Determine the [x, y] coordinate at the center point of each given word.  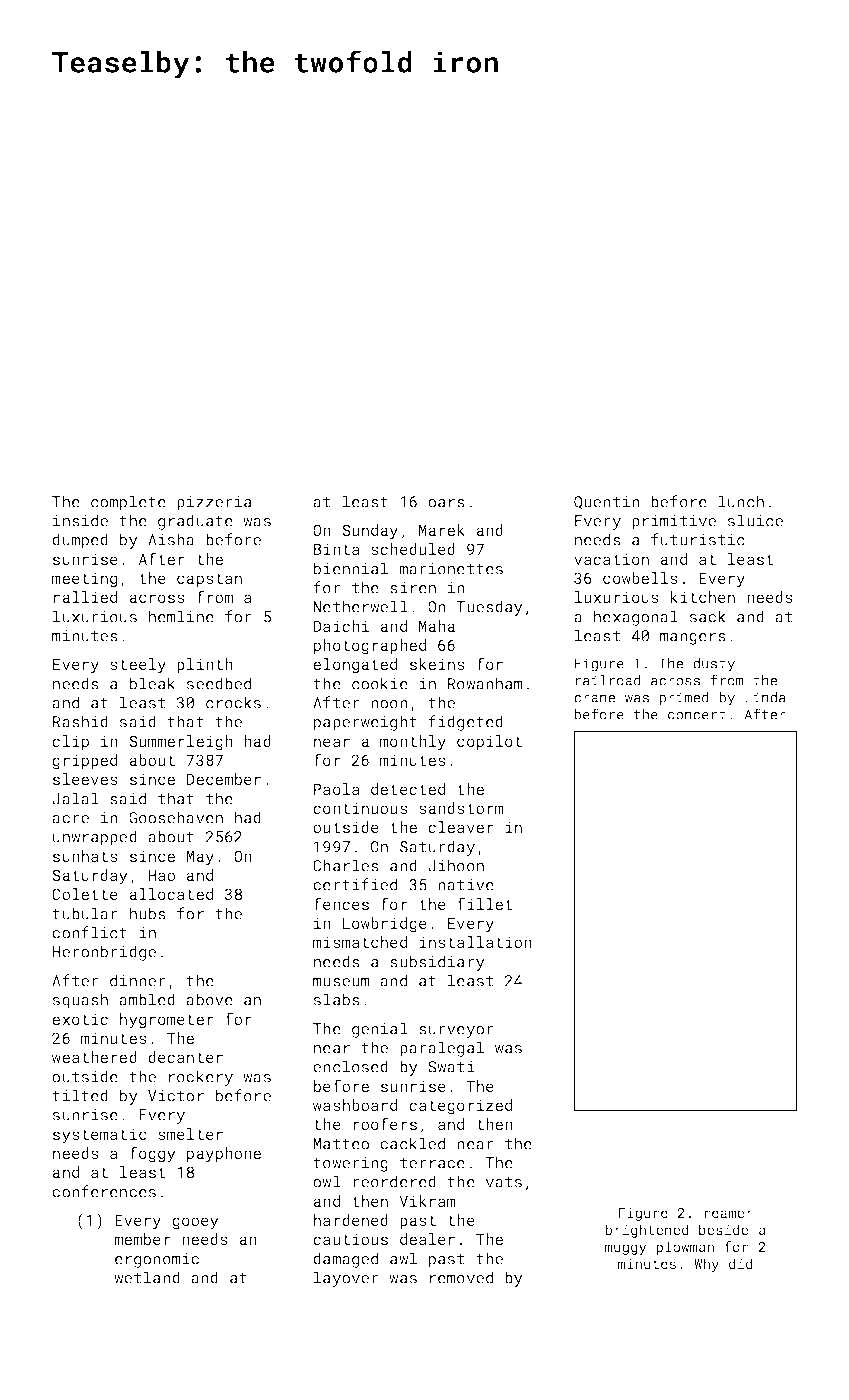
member [142, 1239]
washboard [355, 1105]
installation [475, 942]
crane [594, 699]
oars [446, 503]
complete [128, 503]
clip [70, 742]
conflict [89, 932]
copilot [489, 742]
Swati [451, 1067]
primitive [674, 522]
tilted [80, 1095]
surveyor [456, 1032]
